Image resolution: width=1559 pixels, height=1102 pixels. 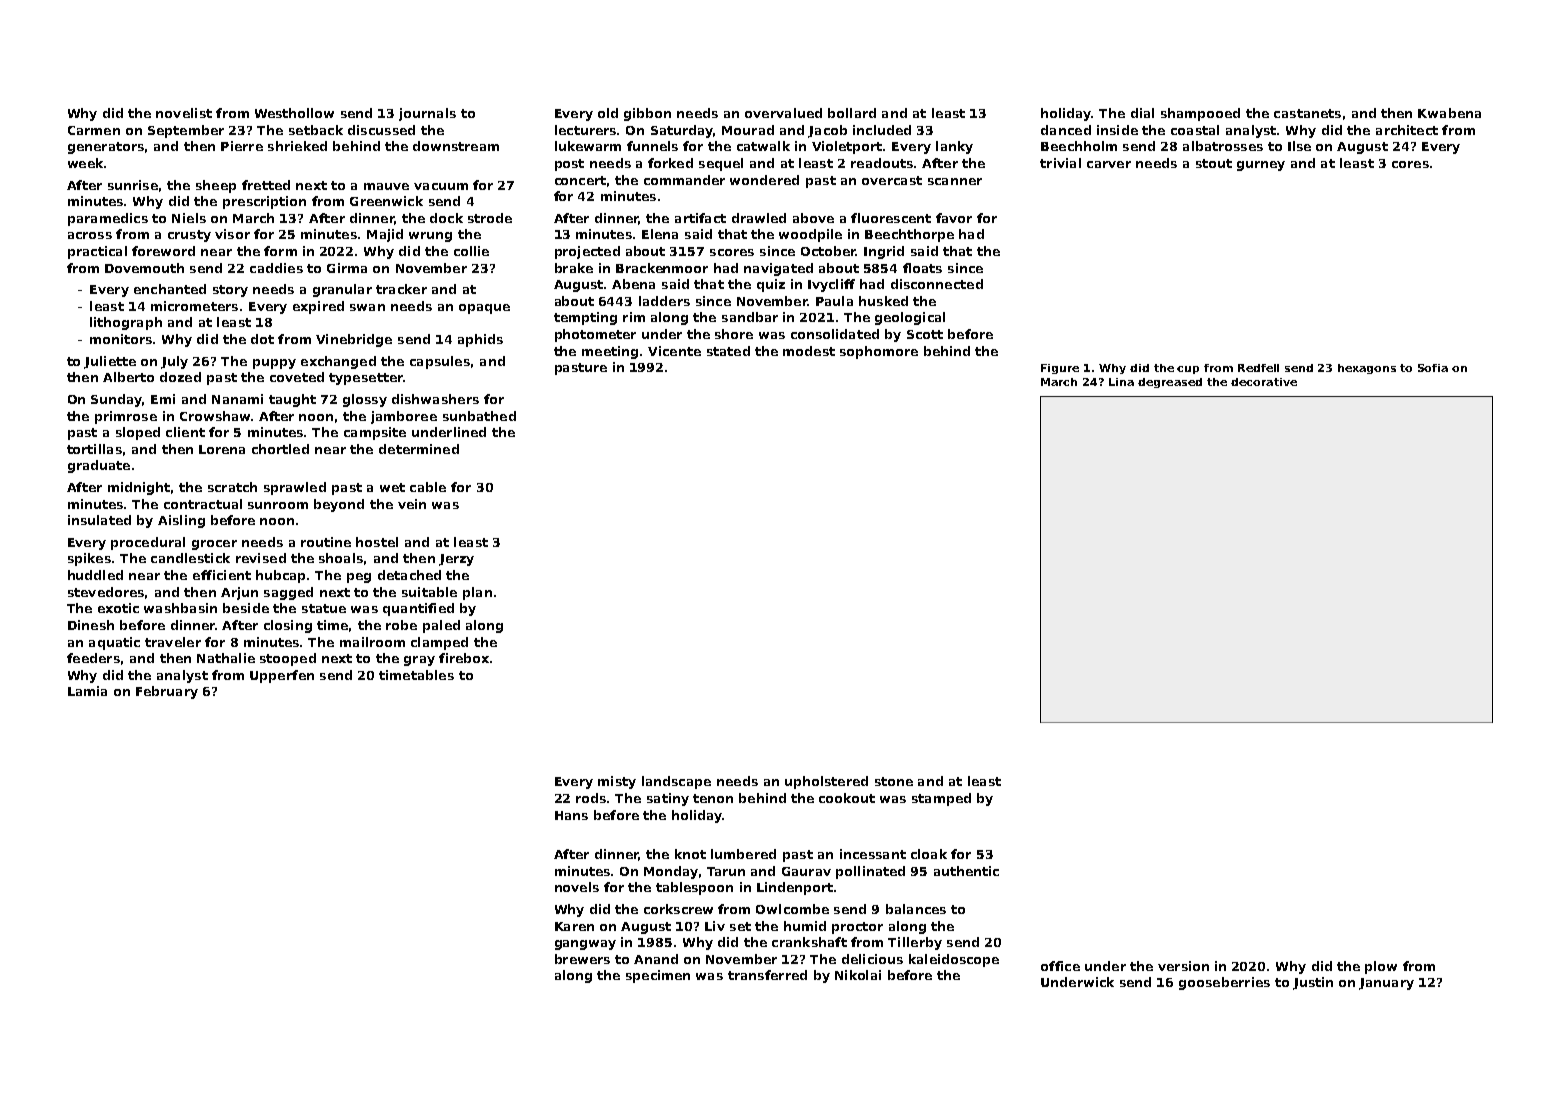 I want to click on sophomore, so click(x=879, y=352).
